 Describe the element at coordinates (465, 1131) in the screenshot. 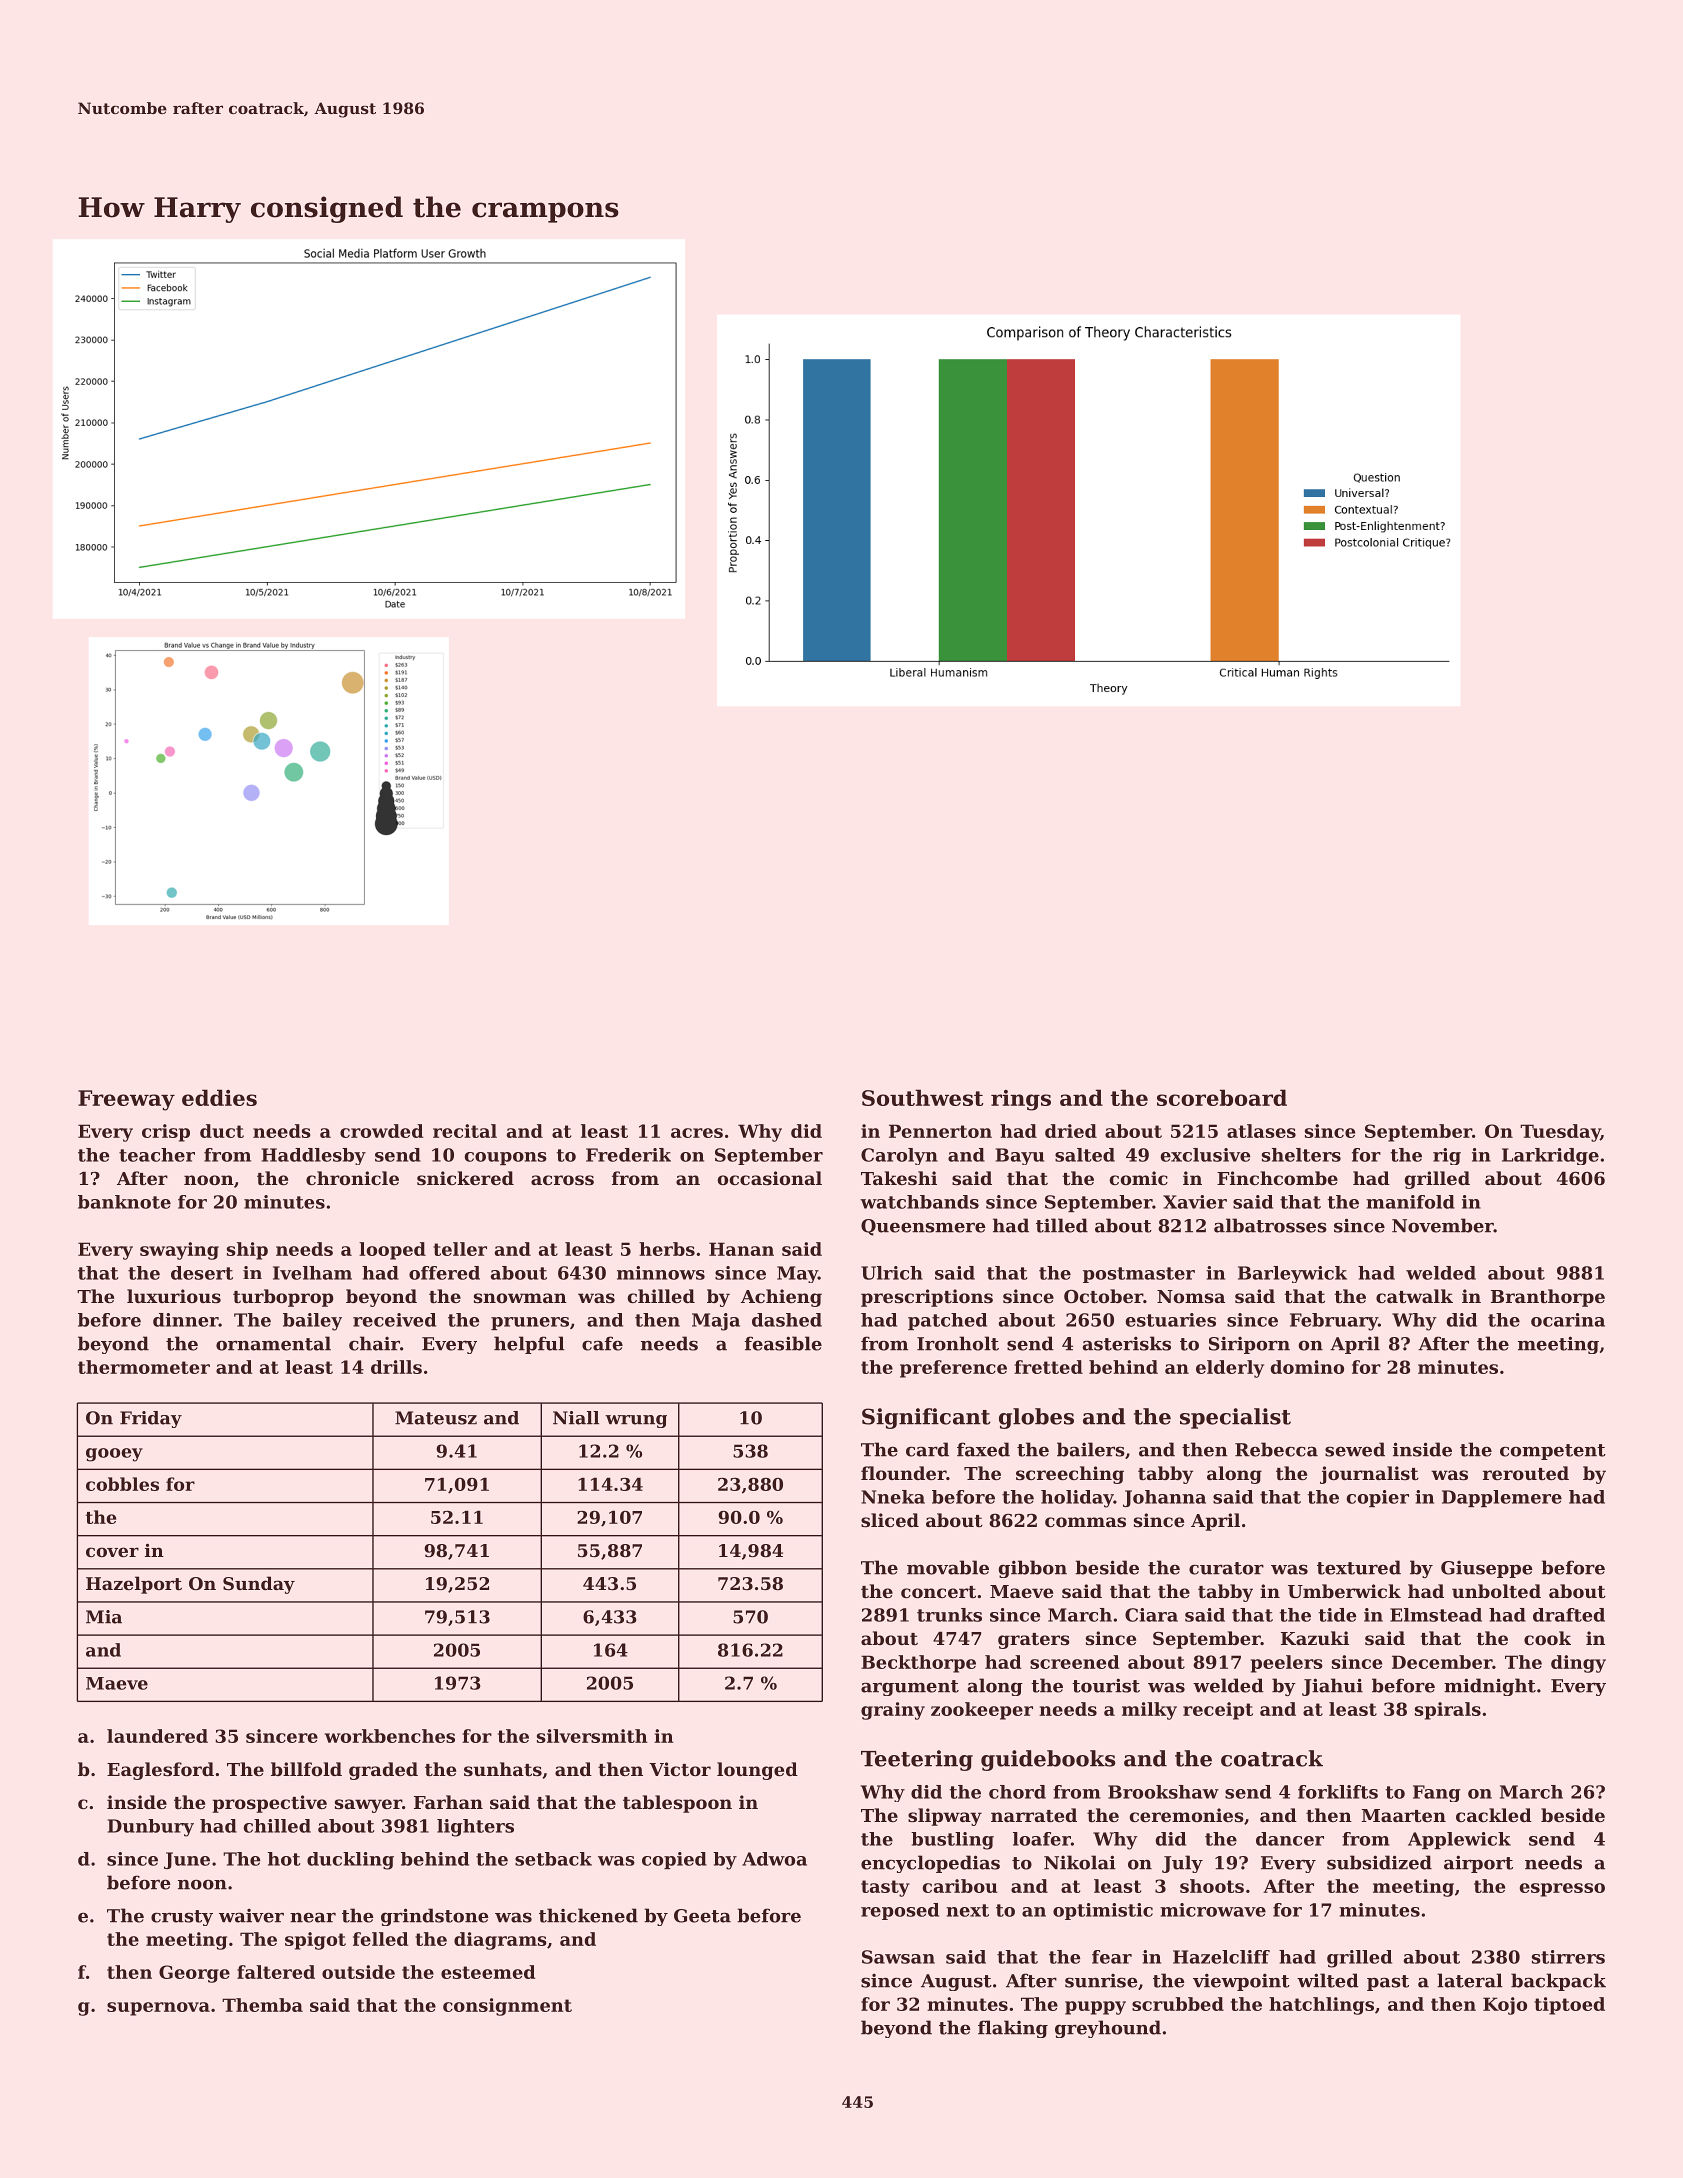

I see `recital` at that location.
